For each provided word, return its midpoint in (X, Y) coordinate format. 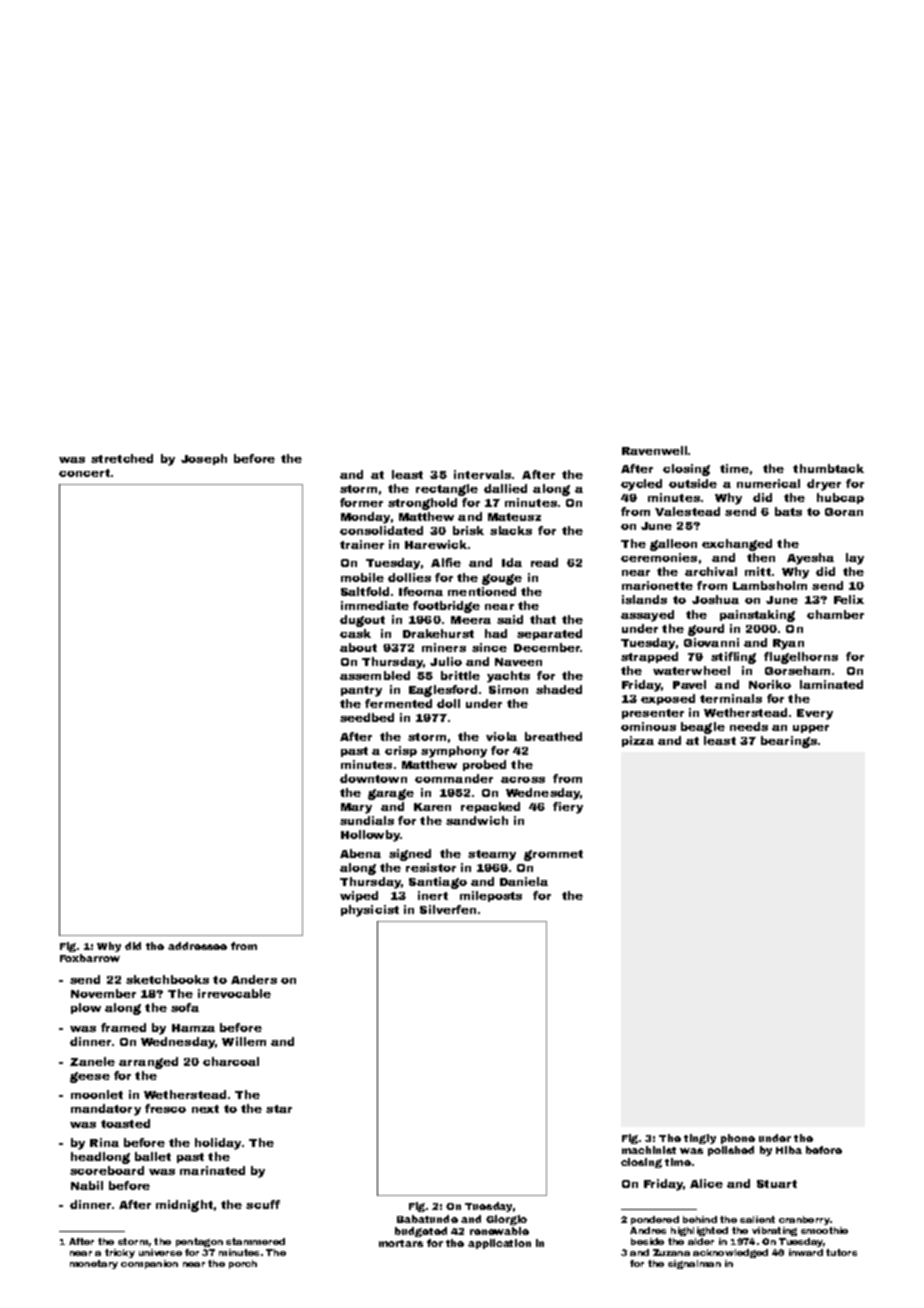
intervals (482, 474)
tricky (120, 1253)
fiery (568, 808)
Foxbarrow (90, 958)
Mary (356, 808)
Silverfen (448, 909)
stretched (122, 458)
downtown (373, 778)
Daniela (524, 881)
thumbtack (828, 468)
